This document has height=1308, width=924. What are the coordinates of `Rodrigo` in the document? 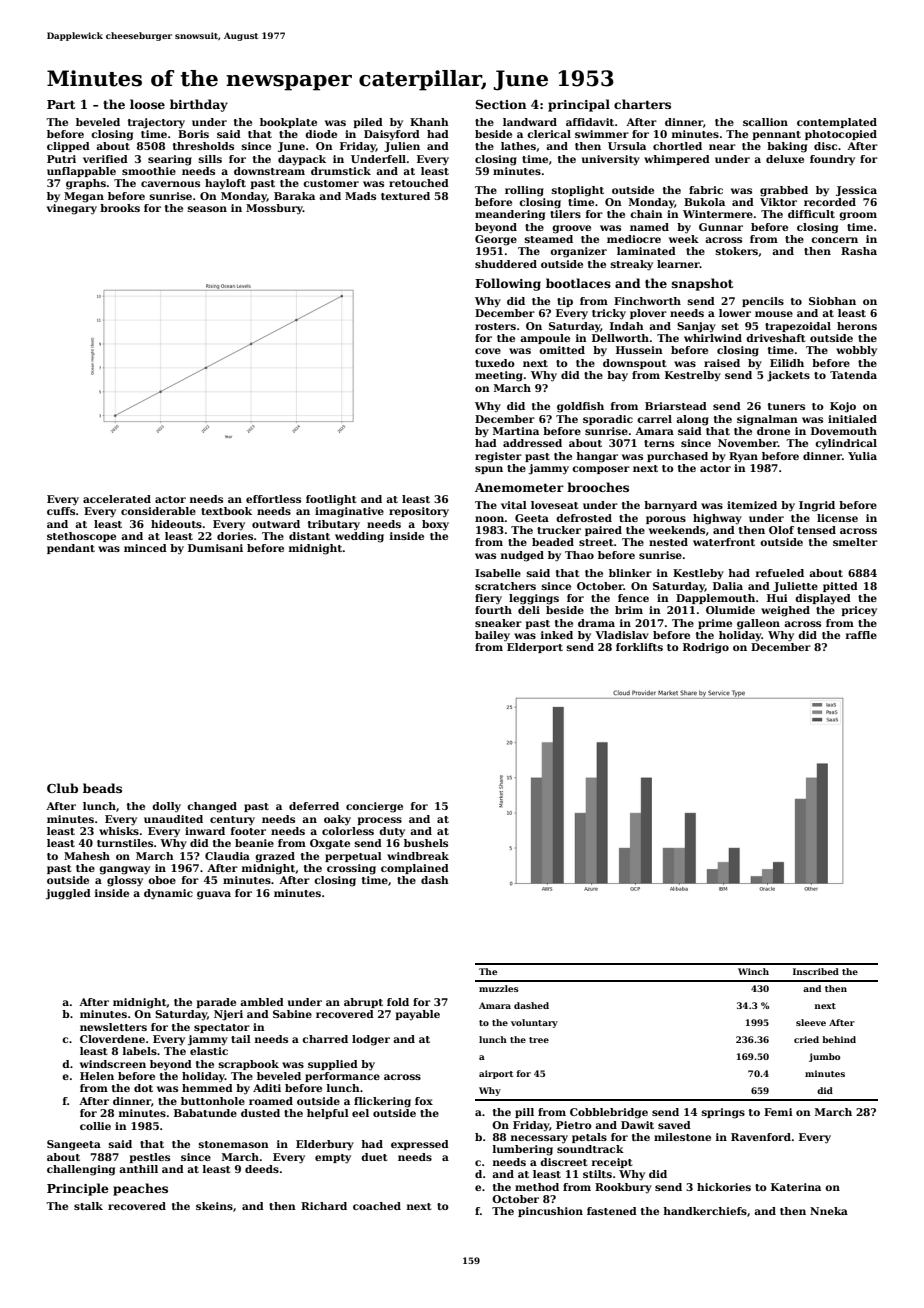 It's located at (706, 648).
